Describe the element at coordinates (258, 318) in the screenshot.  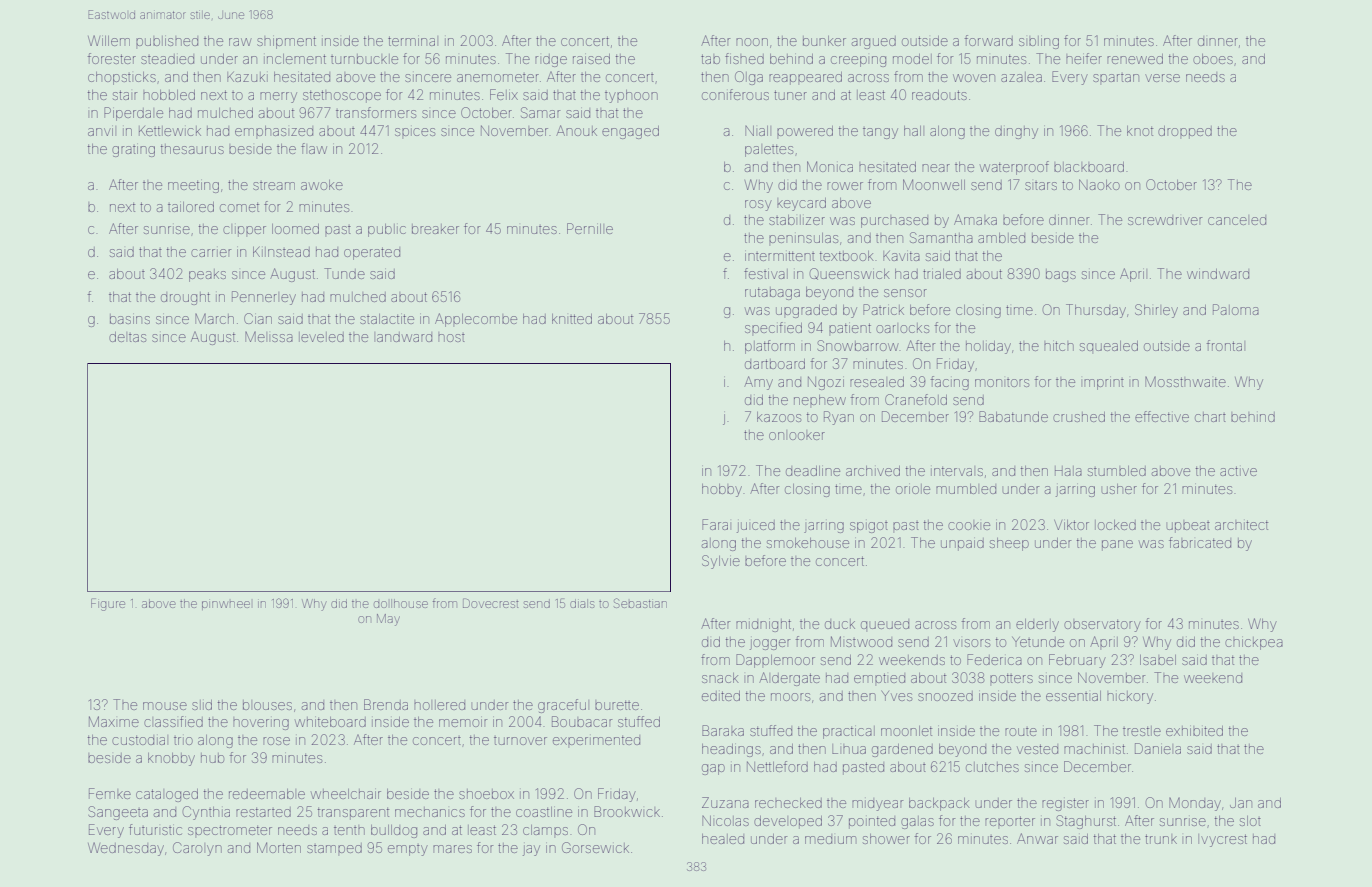
I see `Cian` at that location.
